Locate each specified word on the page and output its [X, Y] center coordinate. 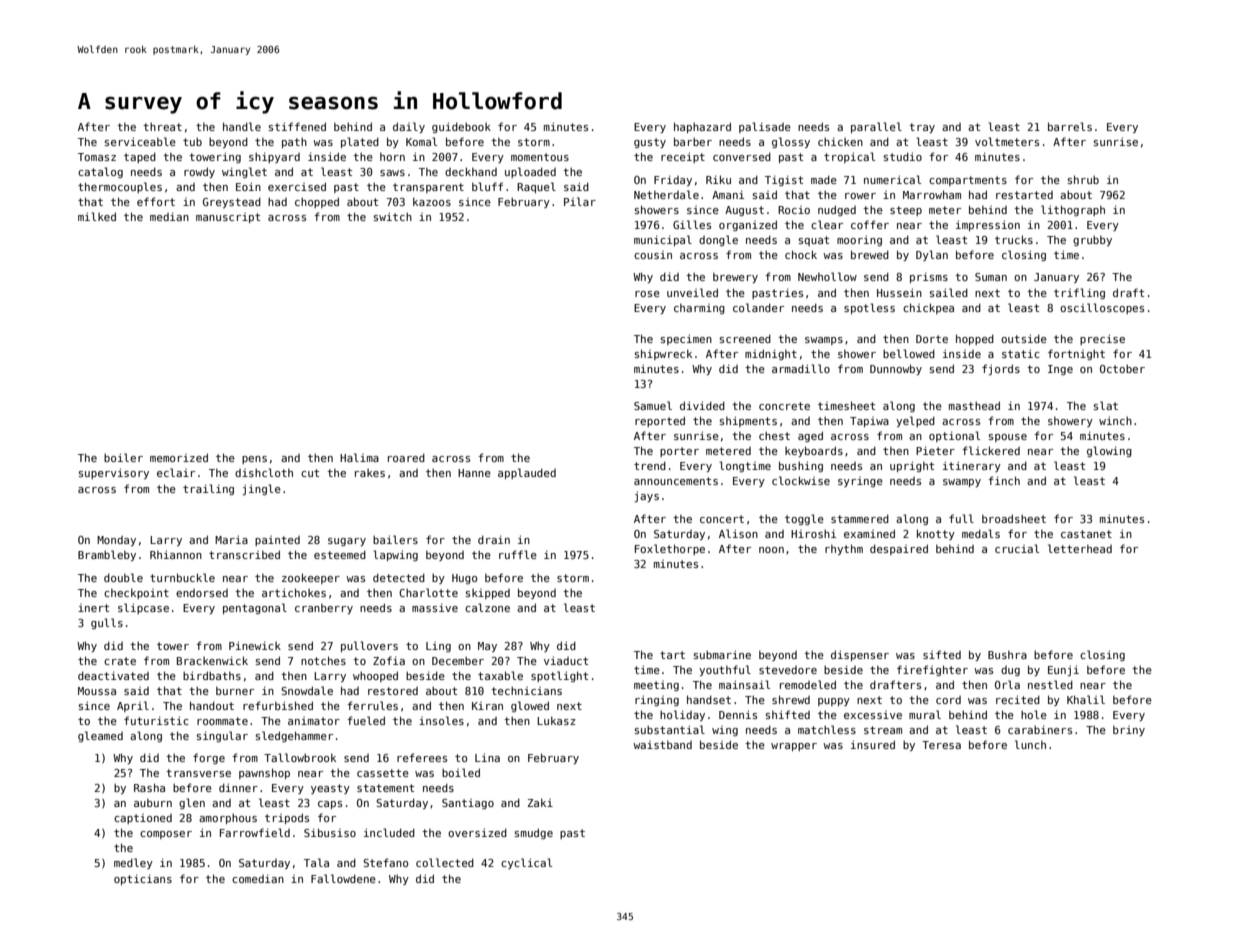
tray [922, 128]
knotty [936, 534]
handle [242, 126]
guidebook [461, 127]
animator [314, 721]
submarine [722, 654]
